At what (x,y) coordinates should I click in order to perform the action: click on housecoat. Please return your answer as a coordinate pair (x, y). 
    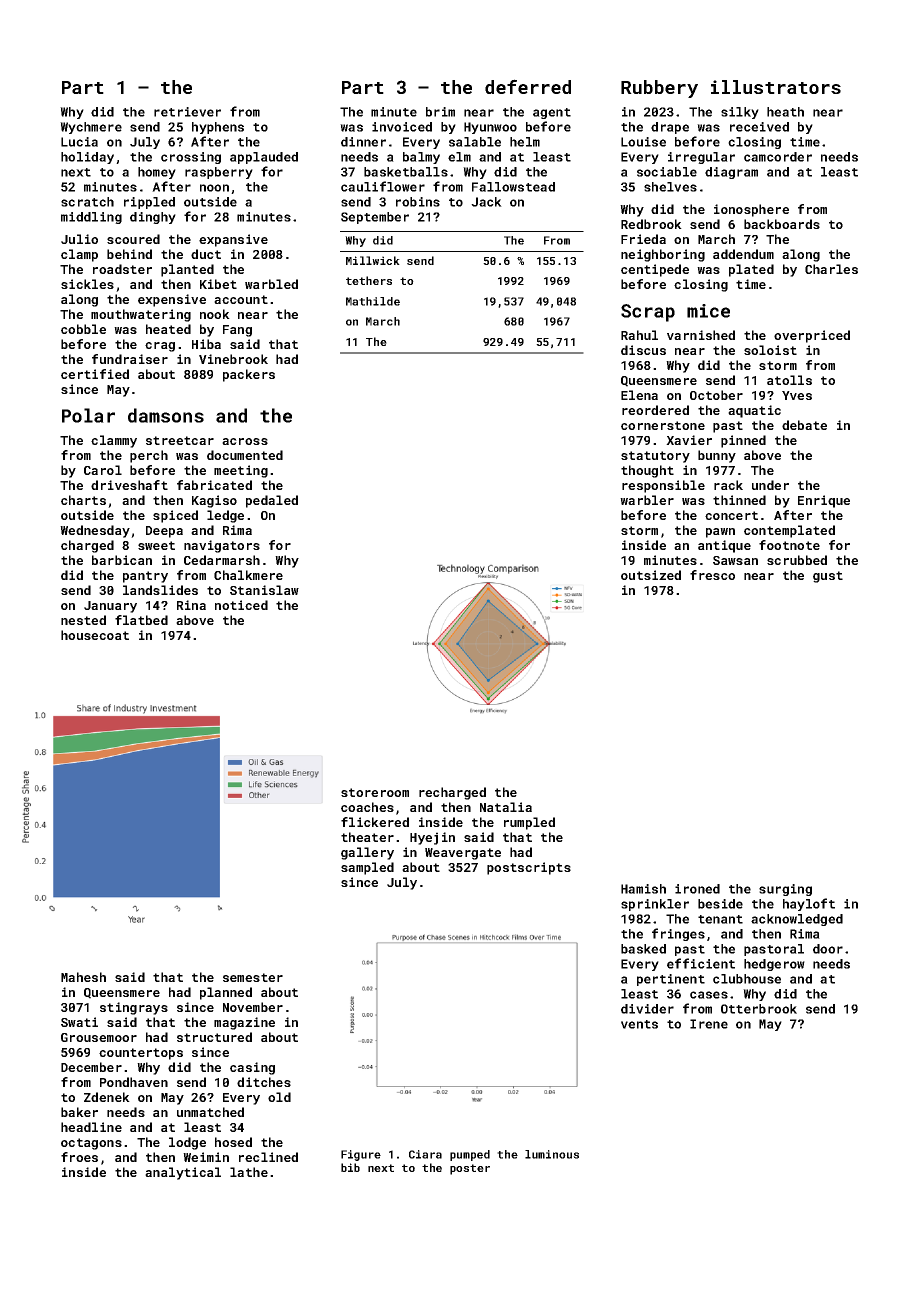
    Looking at the image, I should click on (95, 635).
